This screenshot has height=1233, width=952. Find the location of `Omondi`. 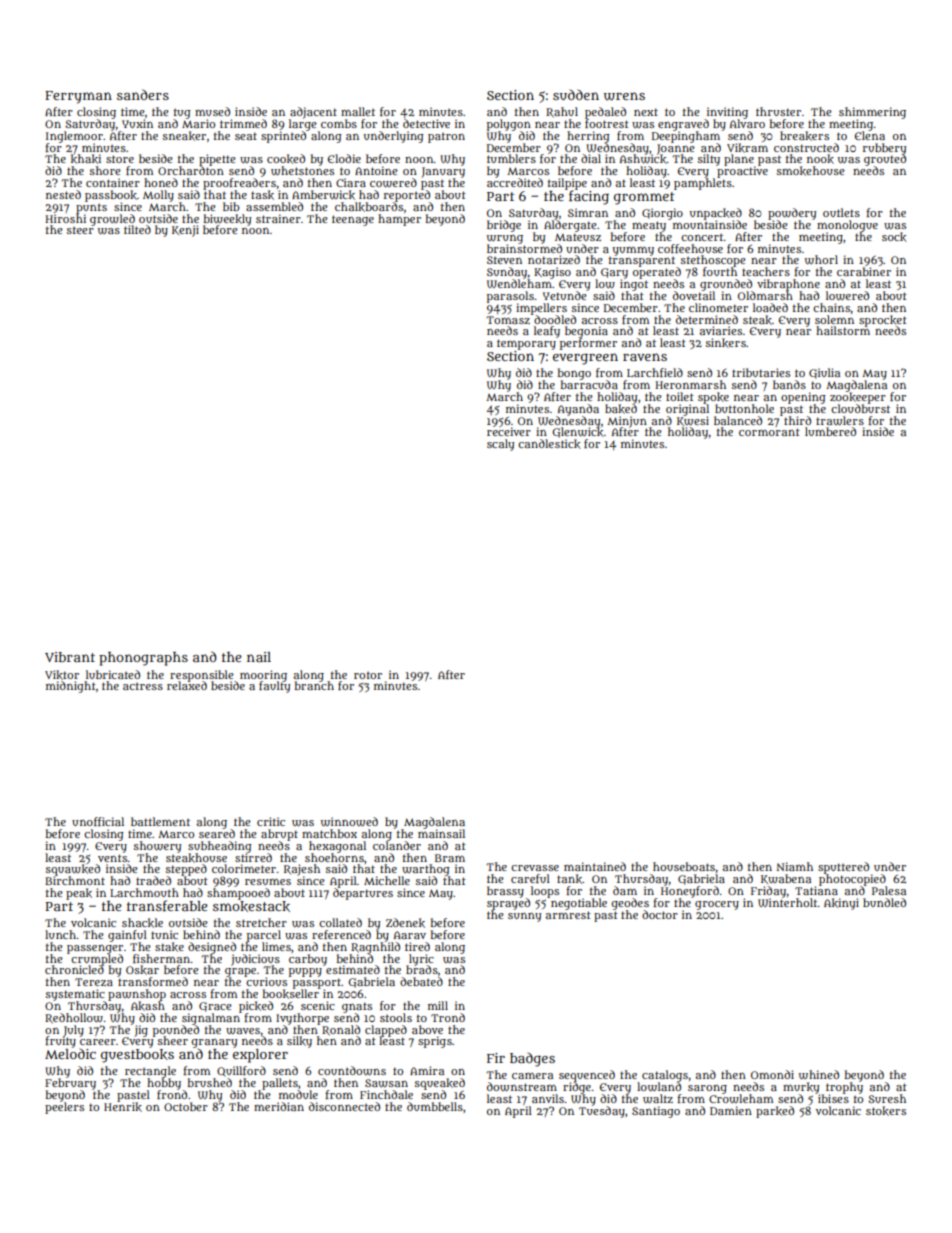

Omondi is located at coordinates (772, 1074).
